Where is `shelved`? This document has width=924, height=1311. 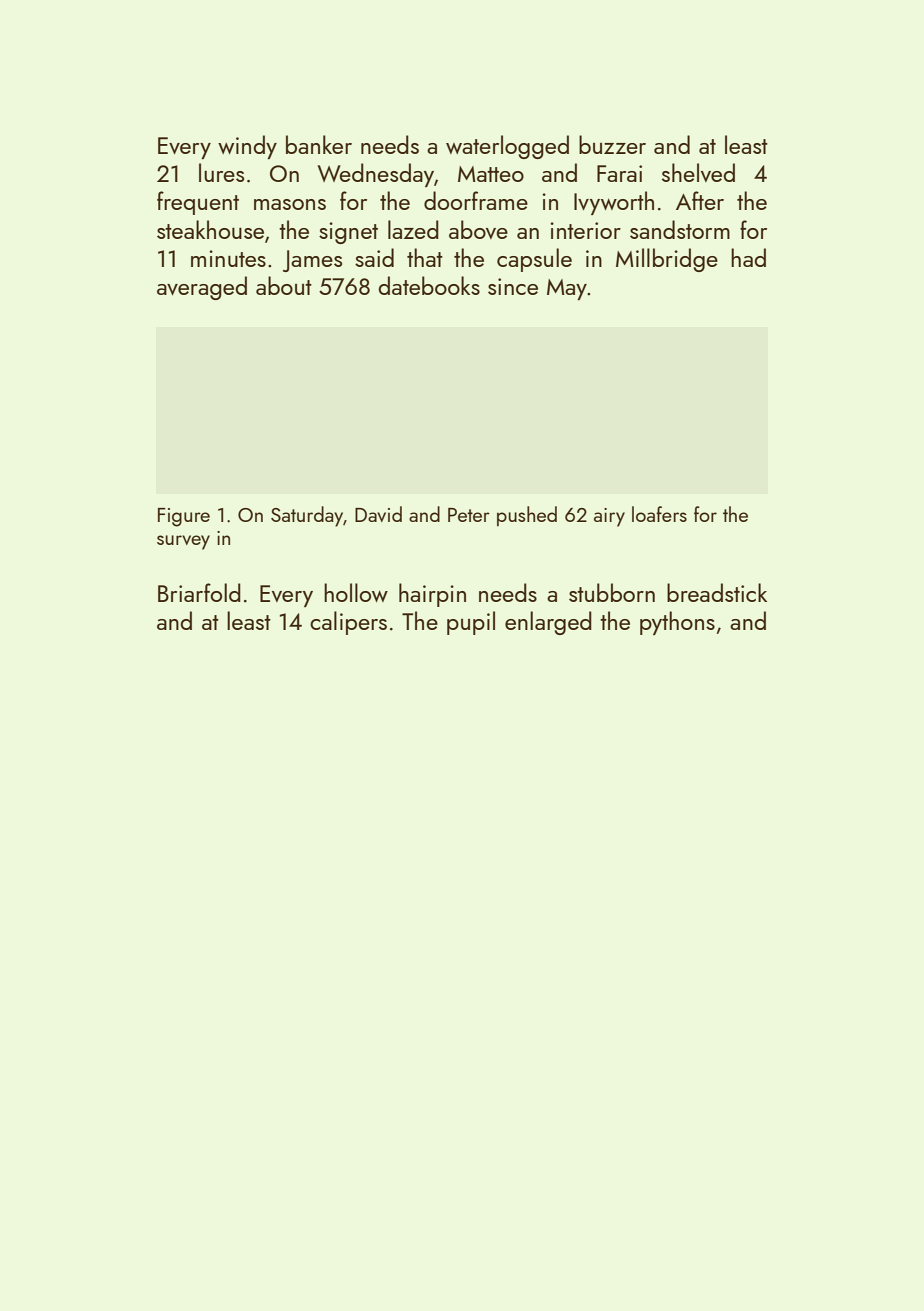 shelved is located at coordinates (698, 172).
